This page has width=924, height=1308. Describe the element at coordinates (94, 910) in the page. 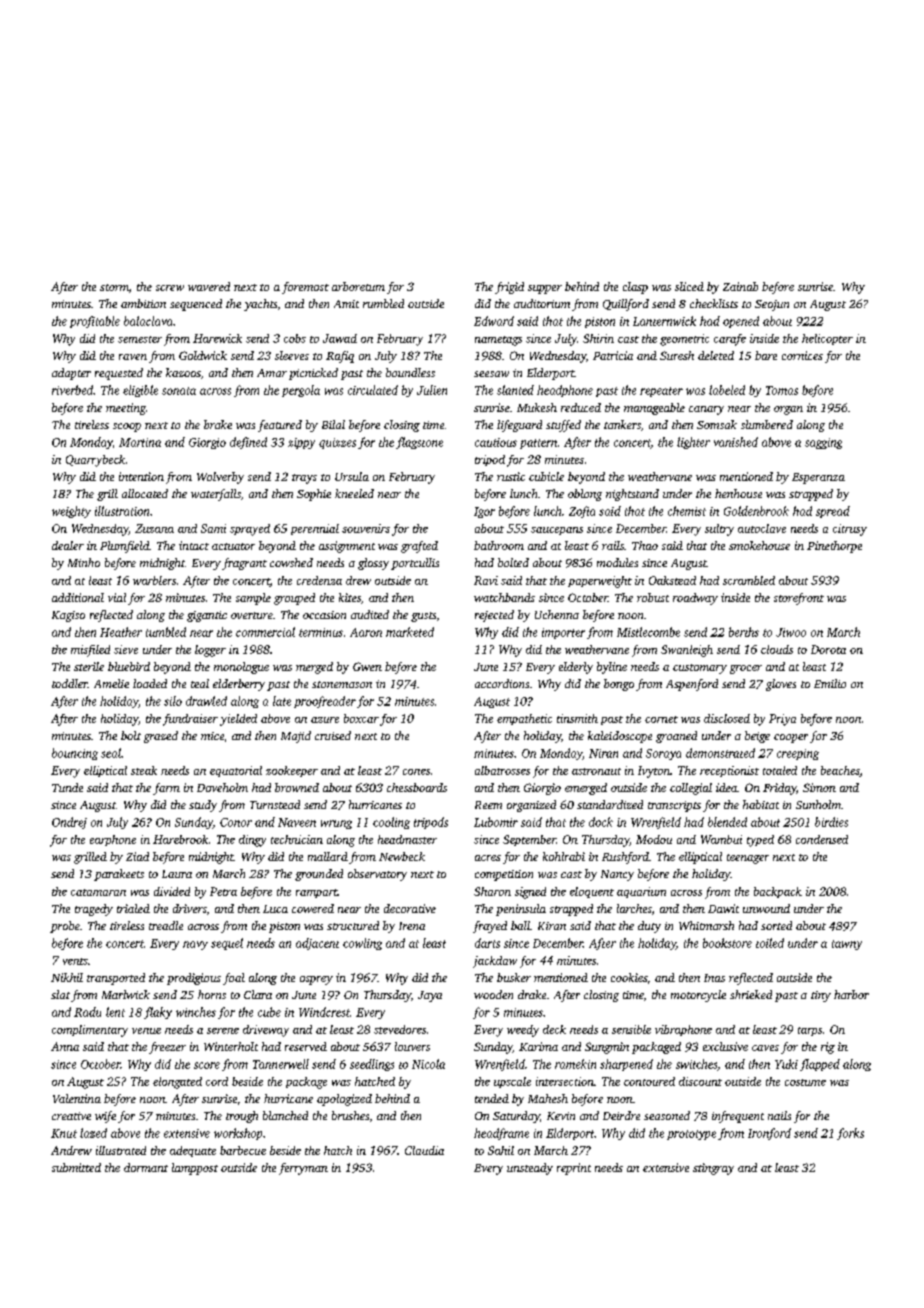

I see `tragedy` at that location.
